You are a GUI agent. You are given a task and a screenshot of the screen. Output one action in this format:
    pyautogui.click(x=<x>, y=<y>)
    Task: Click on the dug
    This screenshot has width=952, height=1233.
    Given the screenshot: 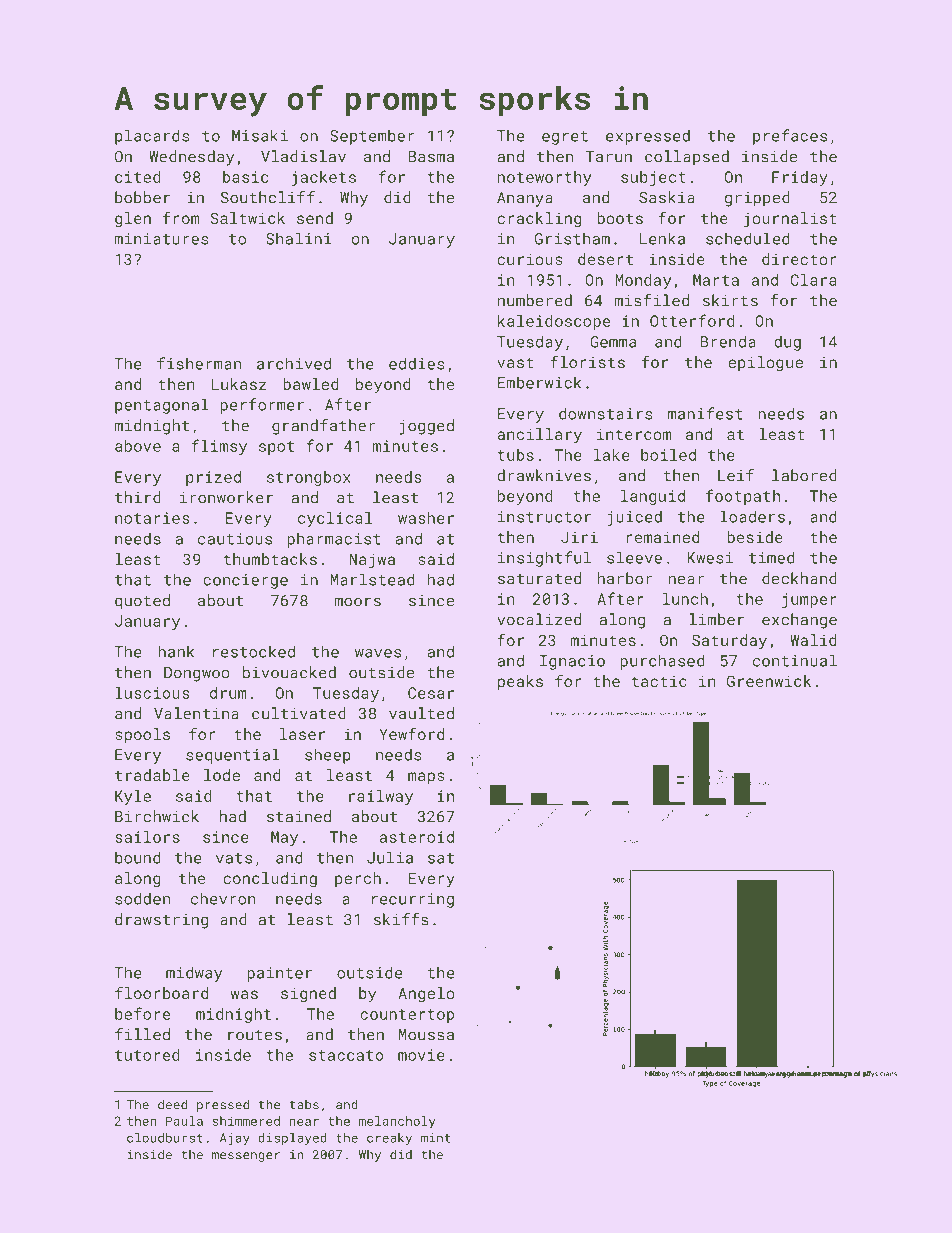 What is the action you would take?
    pyautogui.click(x=787, y=343)
